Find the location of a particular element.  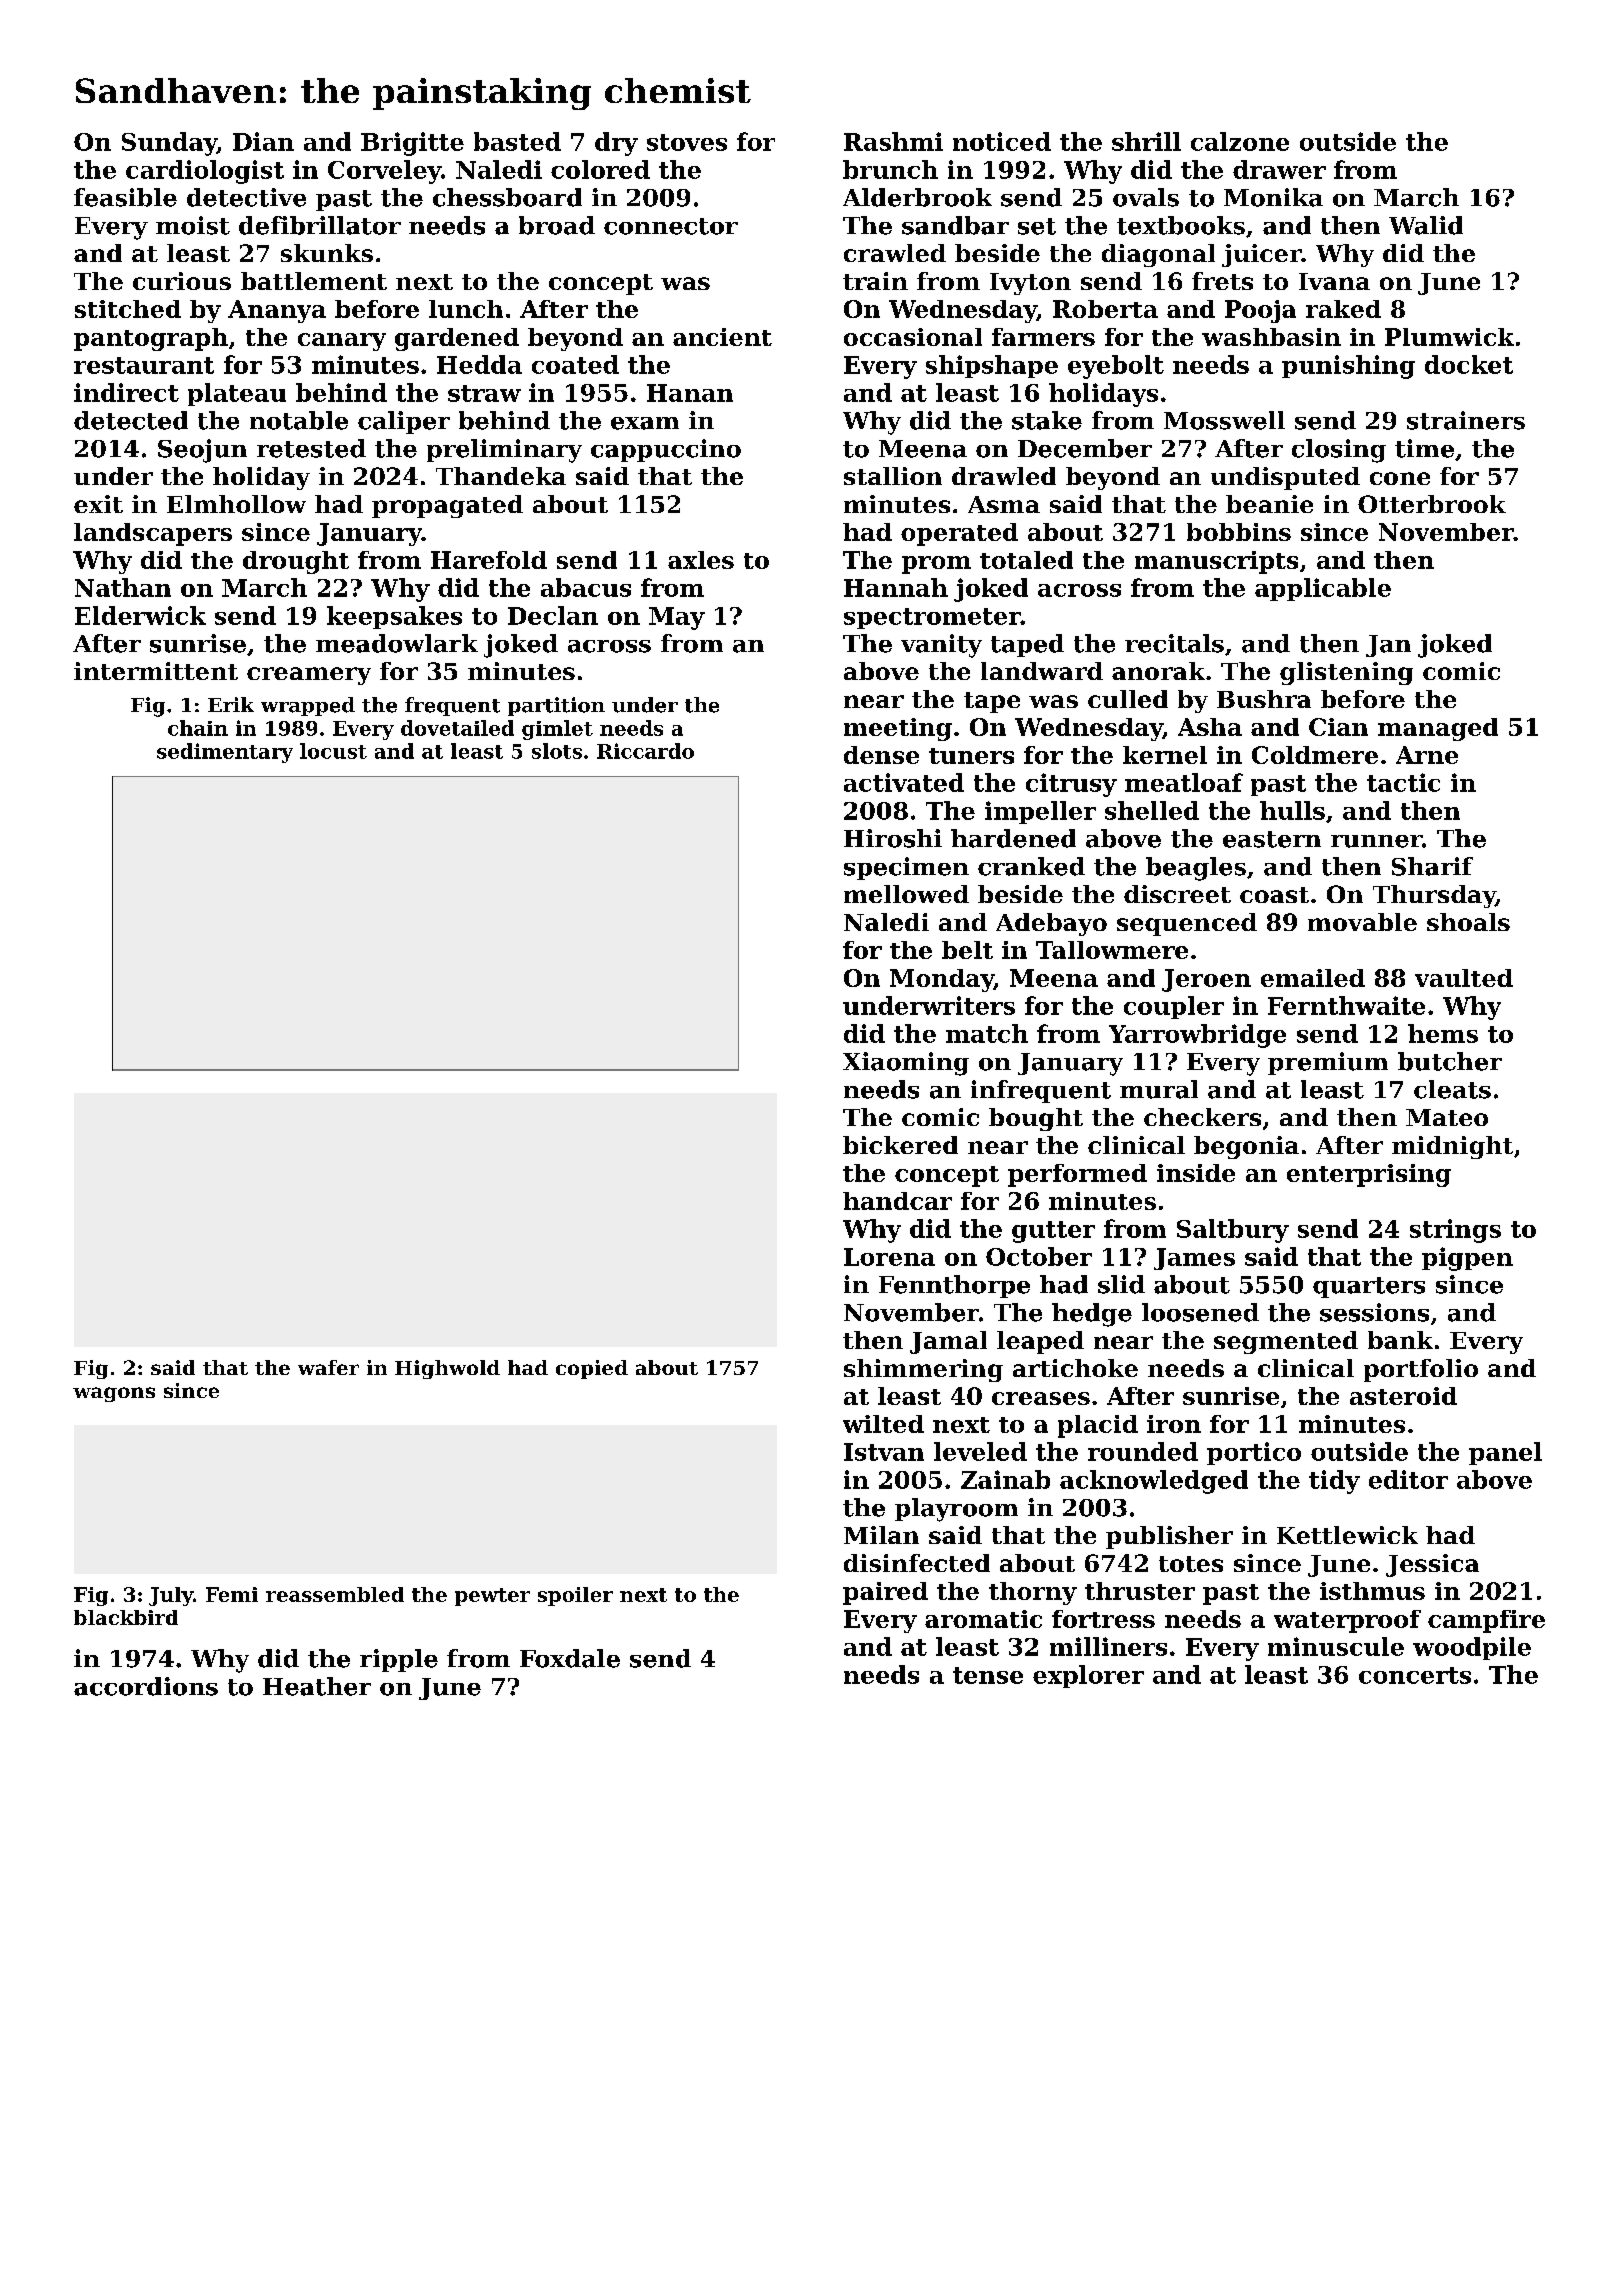

coated is located at coordinates (575, 364).
